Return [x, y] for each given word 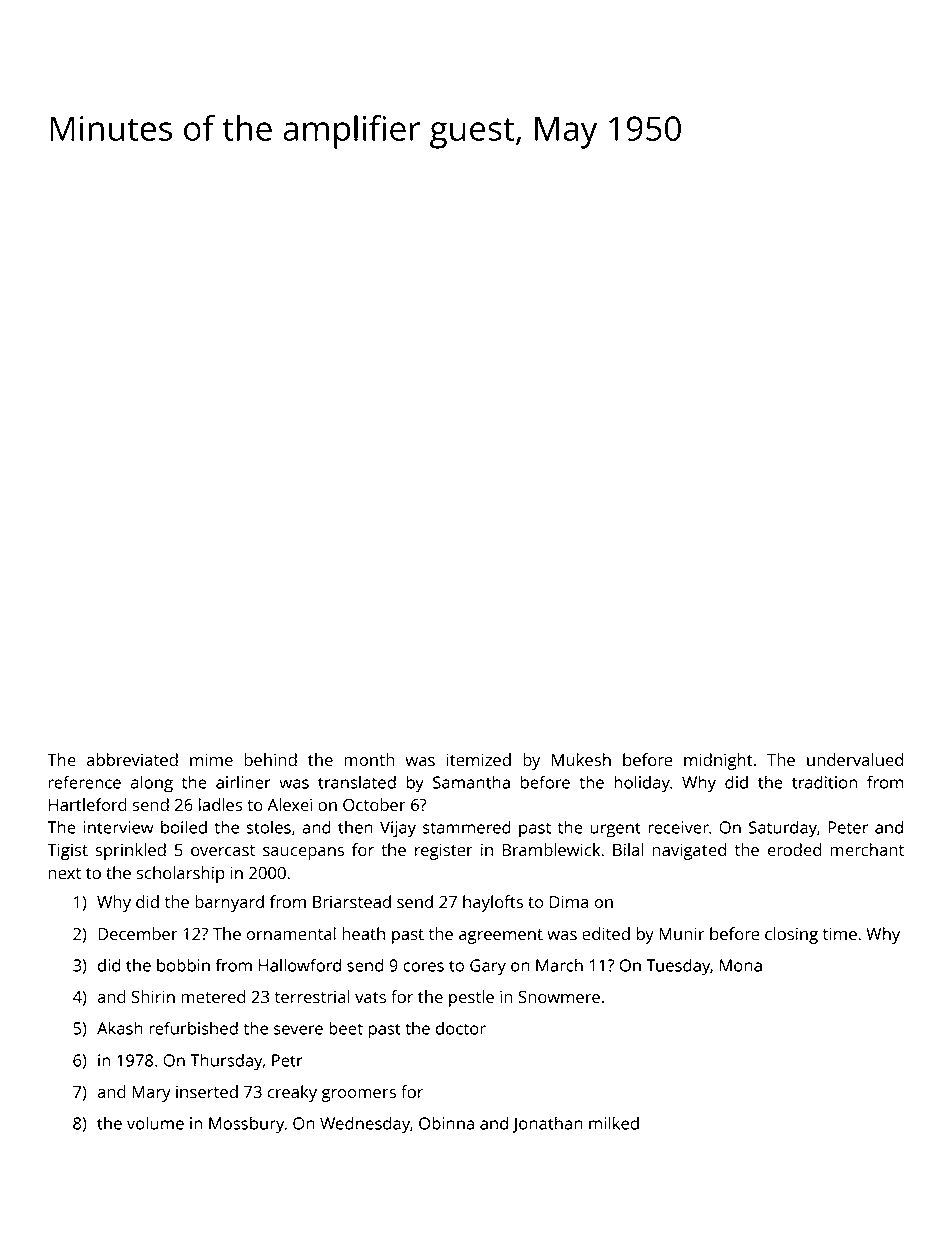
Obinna [446, 1123]
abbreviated [132, 759]
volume [155, 1123]
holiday [642, 784]
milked [614, 1123]
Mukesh [581, 759]
